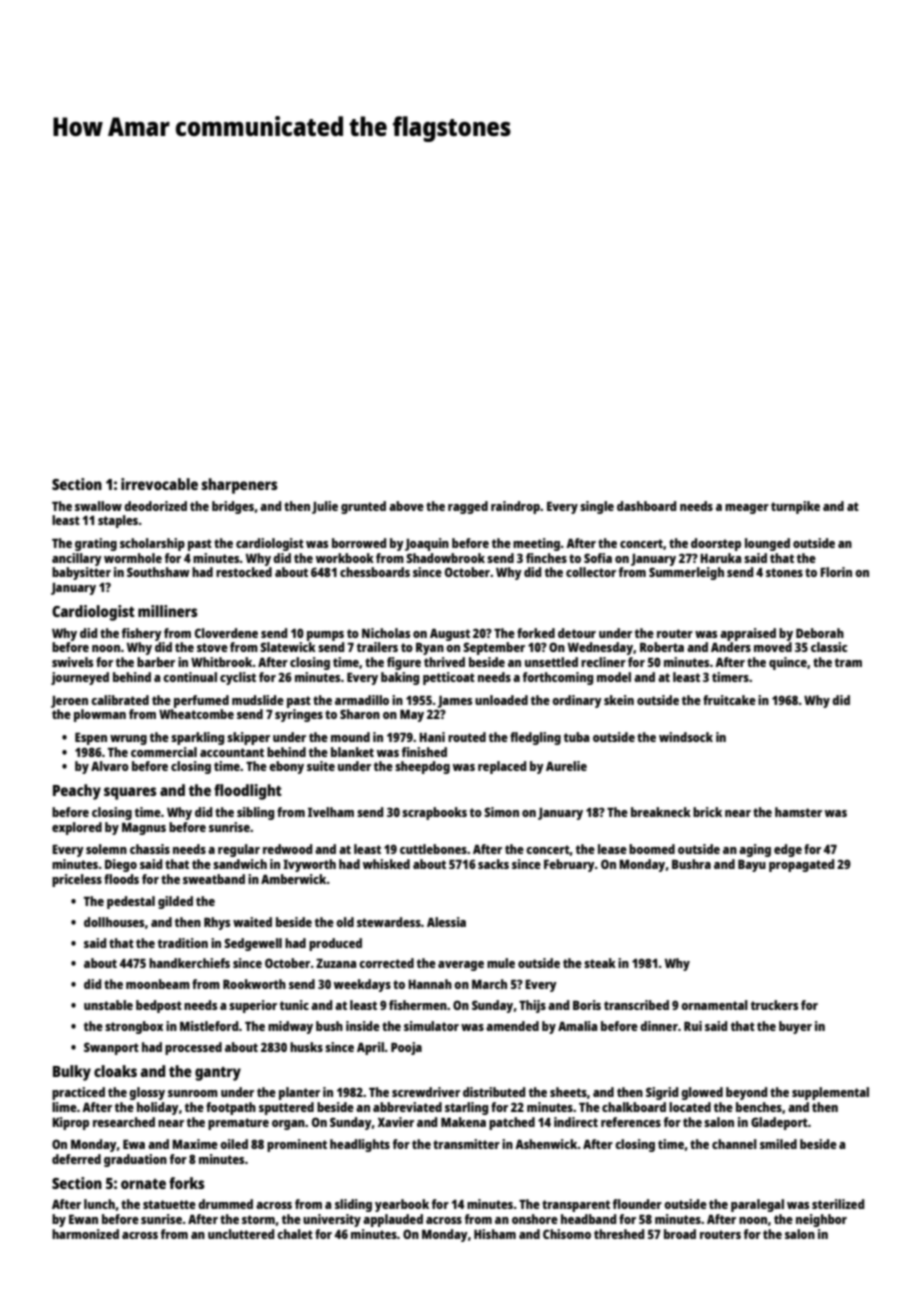 The height and width of the image is (1308, 924). I want to click on applauded, so click(393, 1220).
